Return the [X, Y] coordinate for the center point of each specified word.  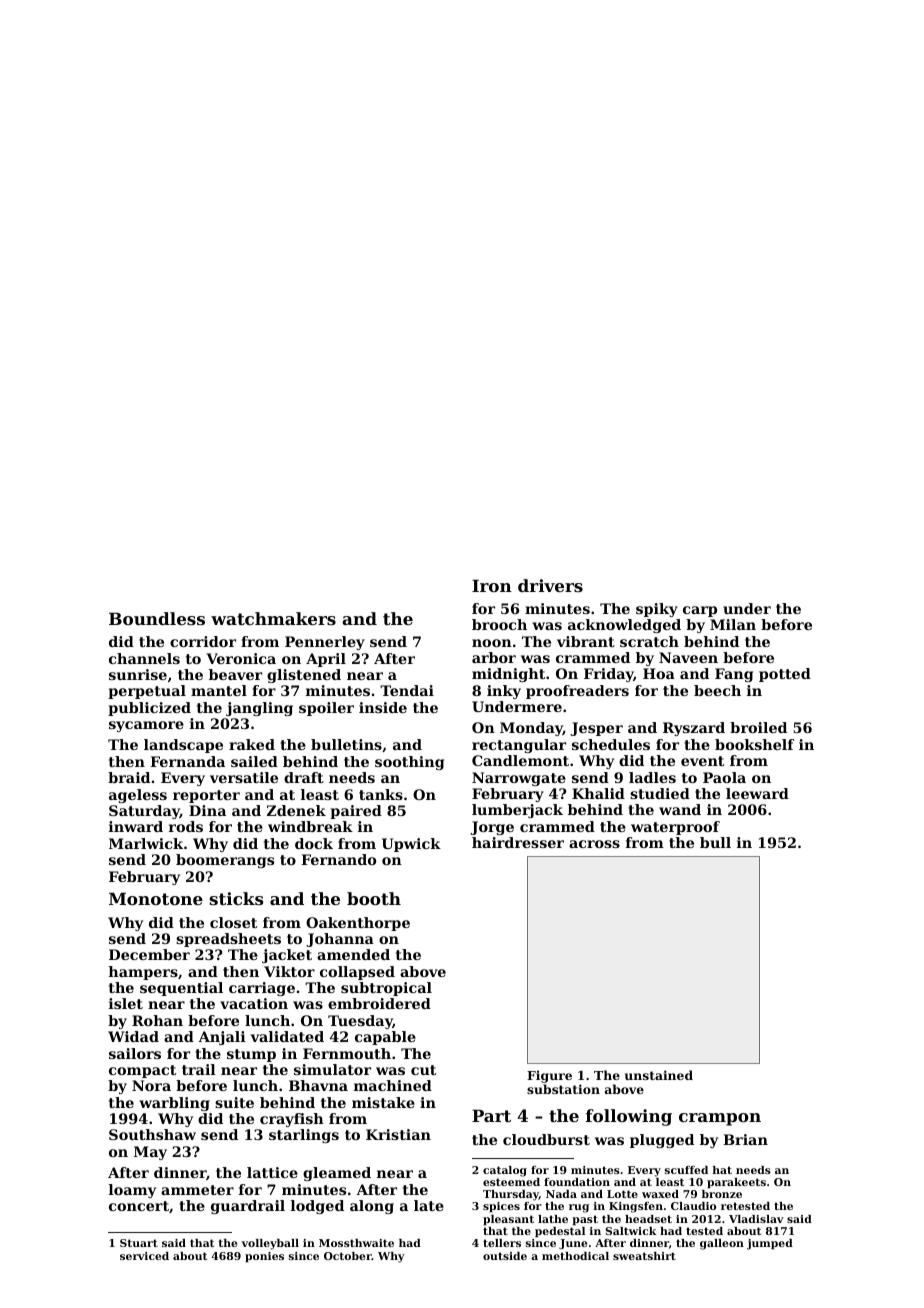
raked [252, 744]
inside [383, 707]
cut [423, 1070]
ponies [264, 1257]
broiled [758, 727]
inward [136, 826]
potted [785, 675]
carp [700, 611]
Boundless [157, 618]
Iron [492, 585]
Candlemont [520, 760]
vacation [254, 1003]
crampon [720, 1119]
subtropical [386, 989]
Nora [151, 1085]
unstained [659, 1075]
